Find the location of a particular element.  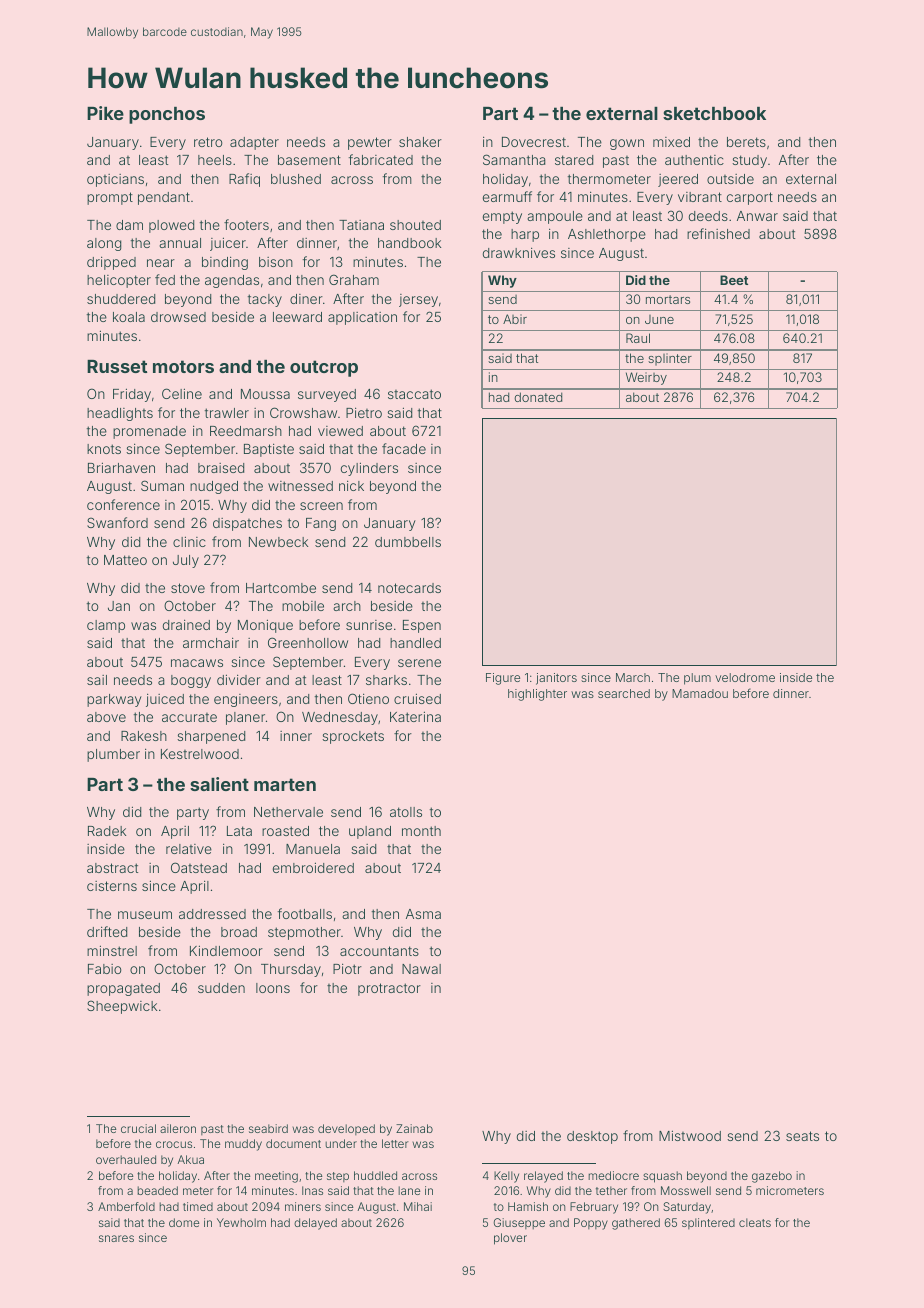

muddy is located at coordinates (243, 1145).
